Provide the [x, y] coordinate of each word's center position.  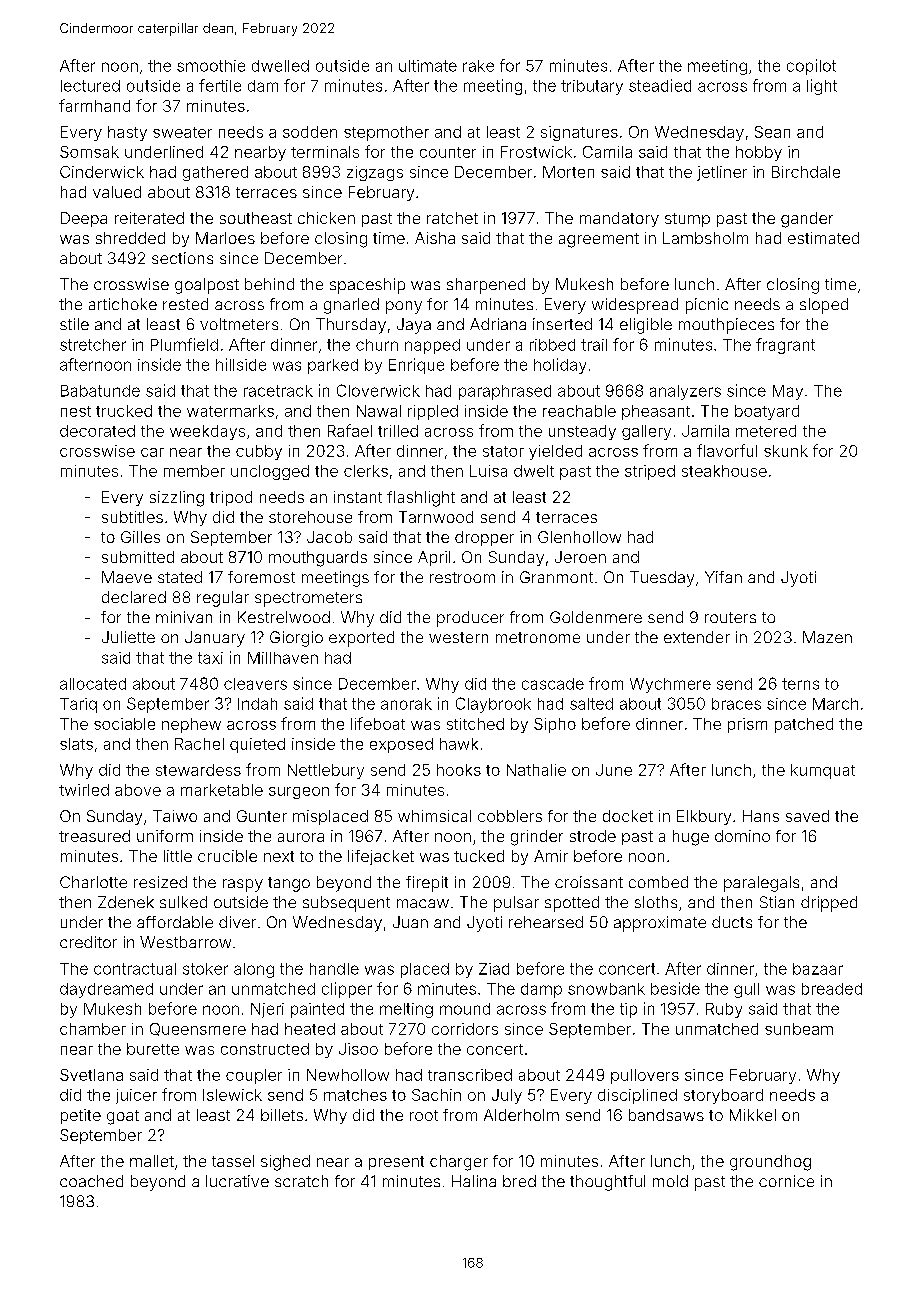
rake [478, 66]
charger [459, 1163]
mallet [152, 1161]
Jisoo [358, 1049]
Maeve [127, 577]
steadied [660, 85]
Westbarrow [185, 942]
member [194, 471]
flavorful [727, 450]
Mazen [827, 637]
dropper [484, 538]
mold [670, 1181]
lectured [90, 86]
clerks [366, 471]
